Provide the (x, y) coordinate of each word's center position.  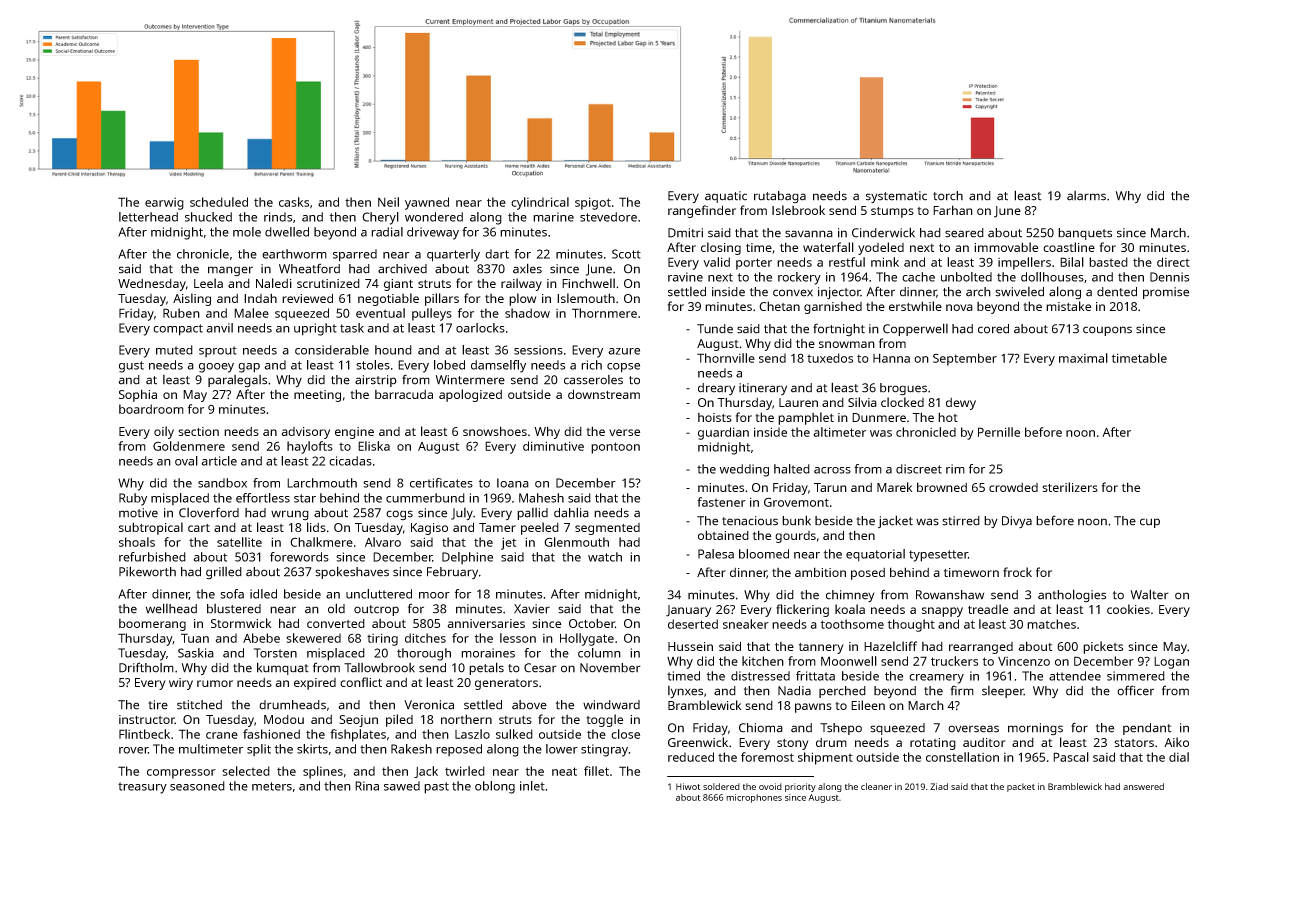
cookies (1128, 609)
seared (964, 233)
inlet (532, 786)
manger (230, 271)
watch (605, 557)
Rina (367, 786)
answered (1143, 786)
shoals (137, 542)
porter (754, 264)
